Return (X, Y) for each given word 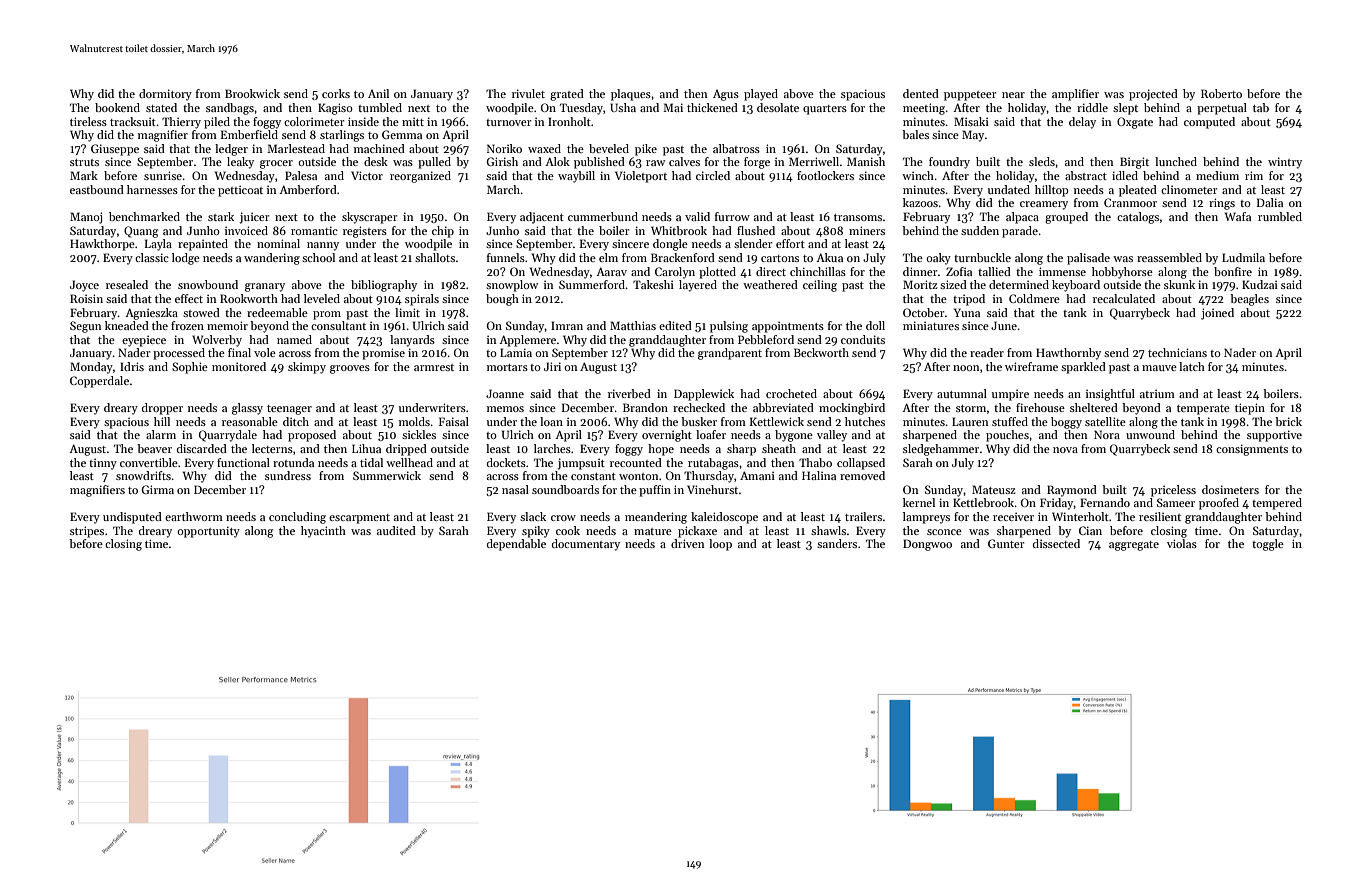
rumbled (1280, 216)
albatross (736, 148)
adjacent (542, 218)
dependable (516, 545)
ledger (231, 150)
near (1013, 95)
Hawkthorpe (102, 245)
